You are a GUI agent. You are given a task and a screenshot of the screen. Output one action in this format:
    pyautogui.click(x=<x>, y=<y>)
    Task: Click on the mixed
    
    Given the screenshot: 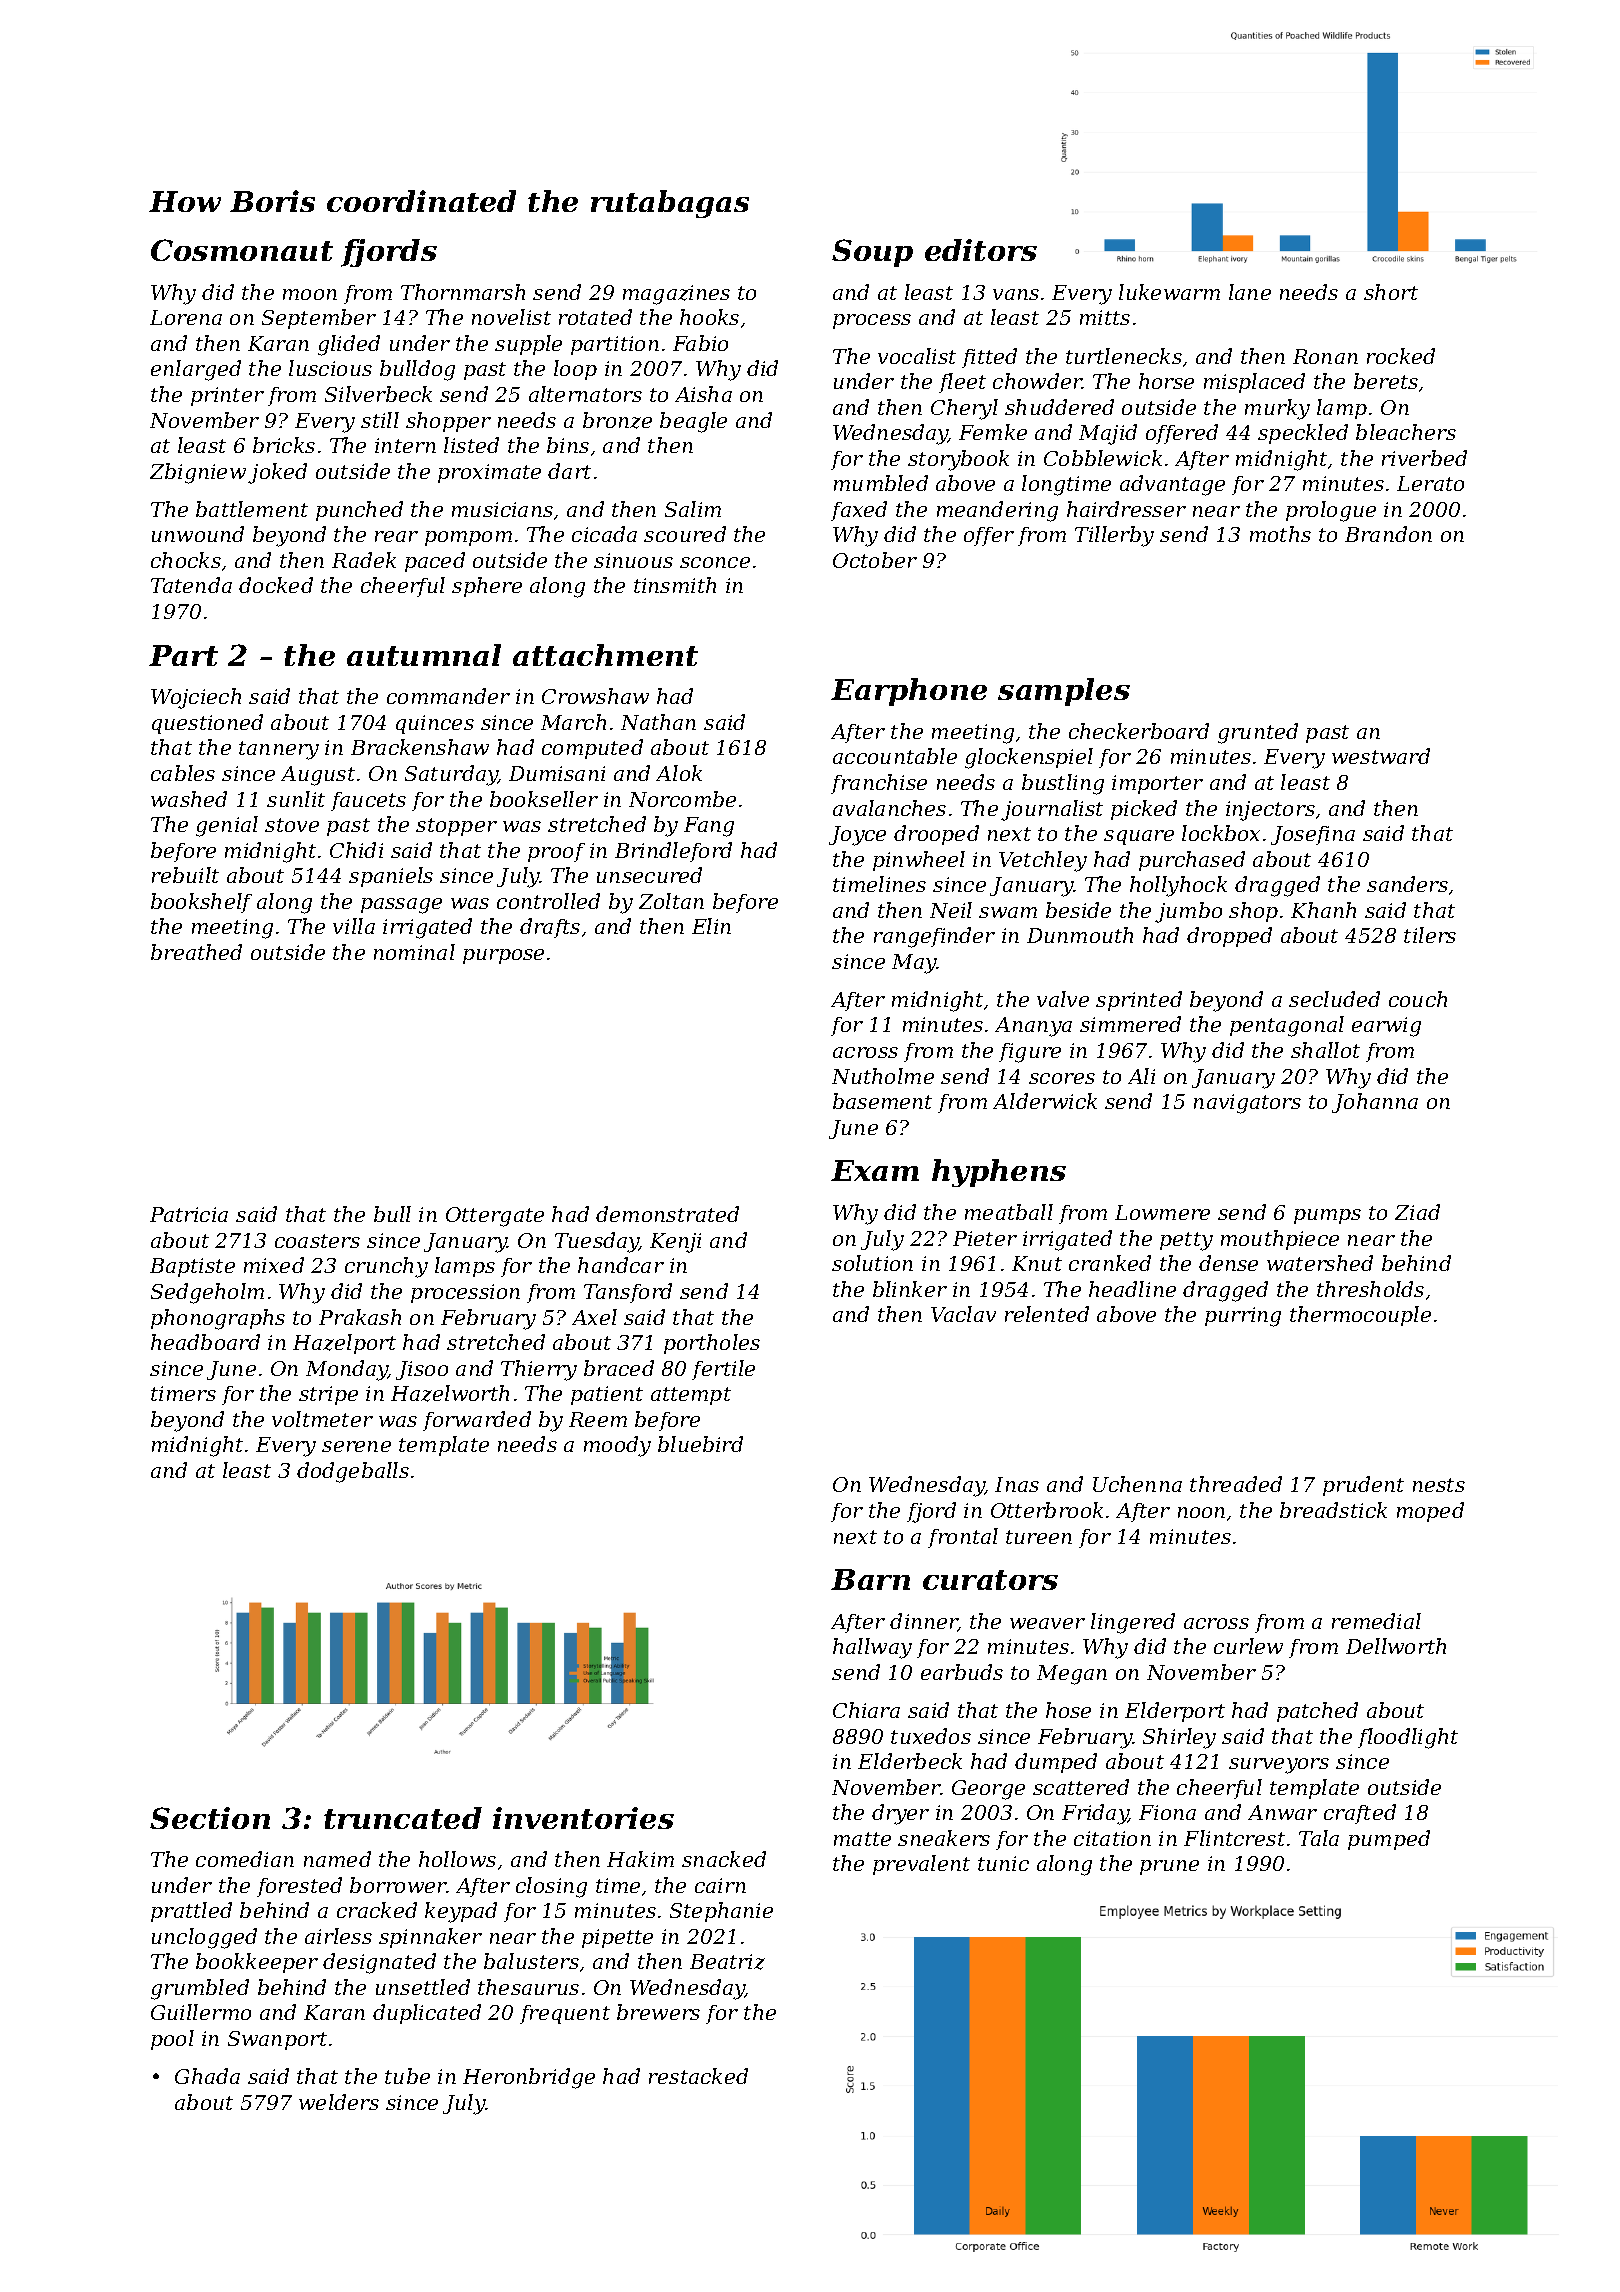 What is the action you would take?
    pyautogui.click(x=274, y=1265)
